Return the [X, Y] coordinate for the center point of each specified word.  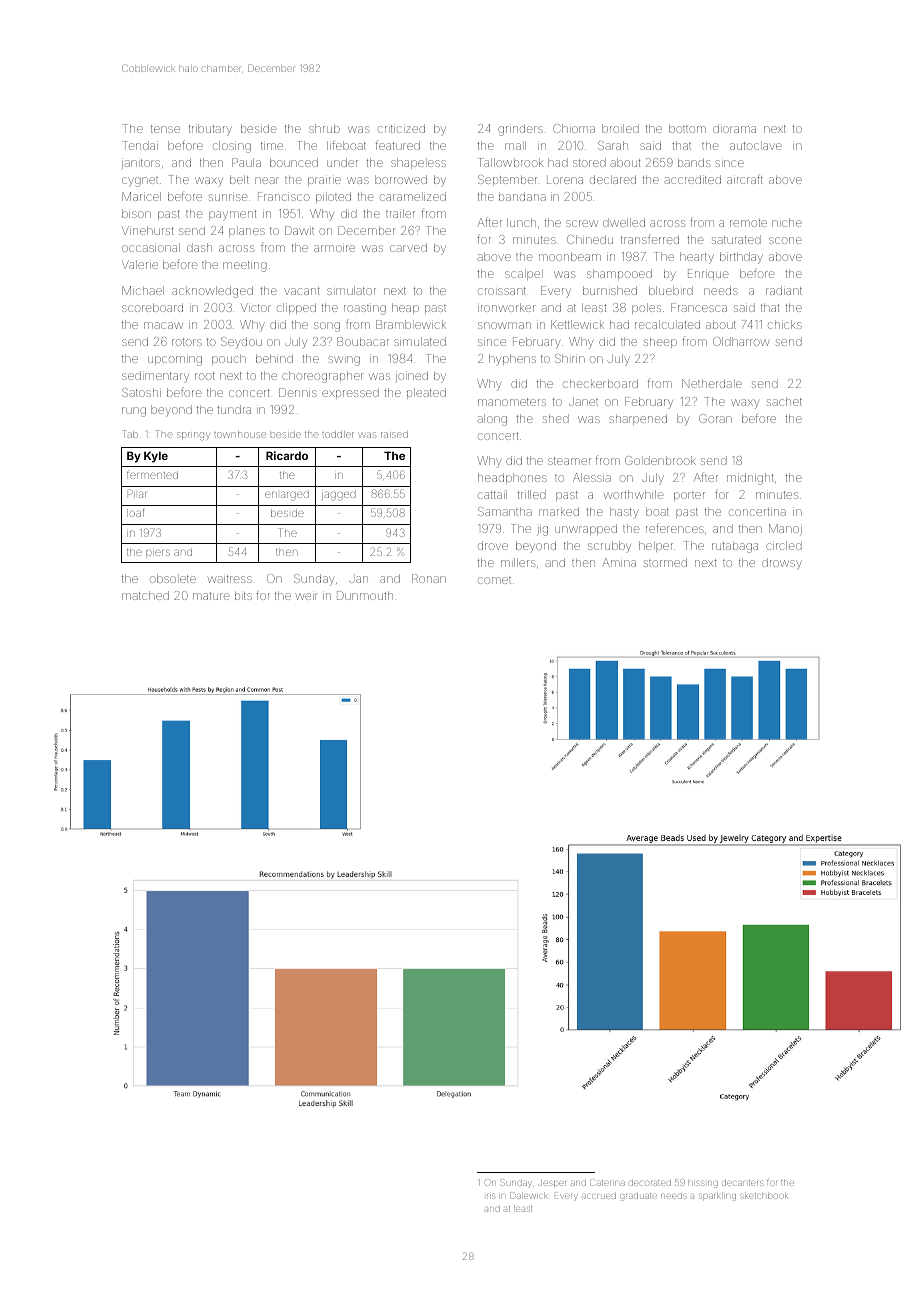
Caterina [607, 1182]
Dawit [299, 230]
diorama [734, 128]
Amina [619, 562]
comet [494, 580]
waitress [230, 579]
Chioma [574, 128]
